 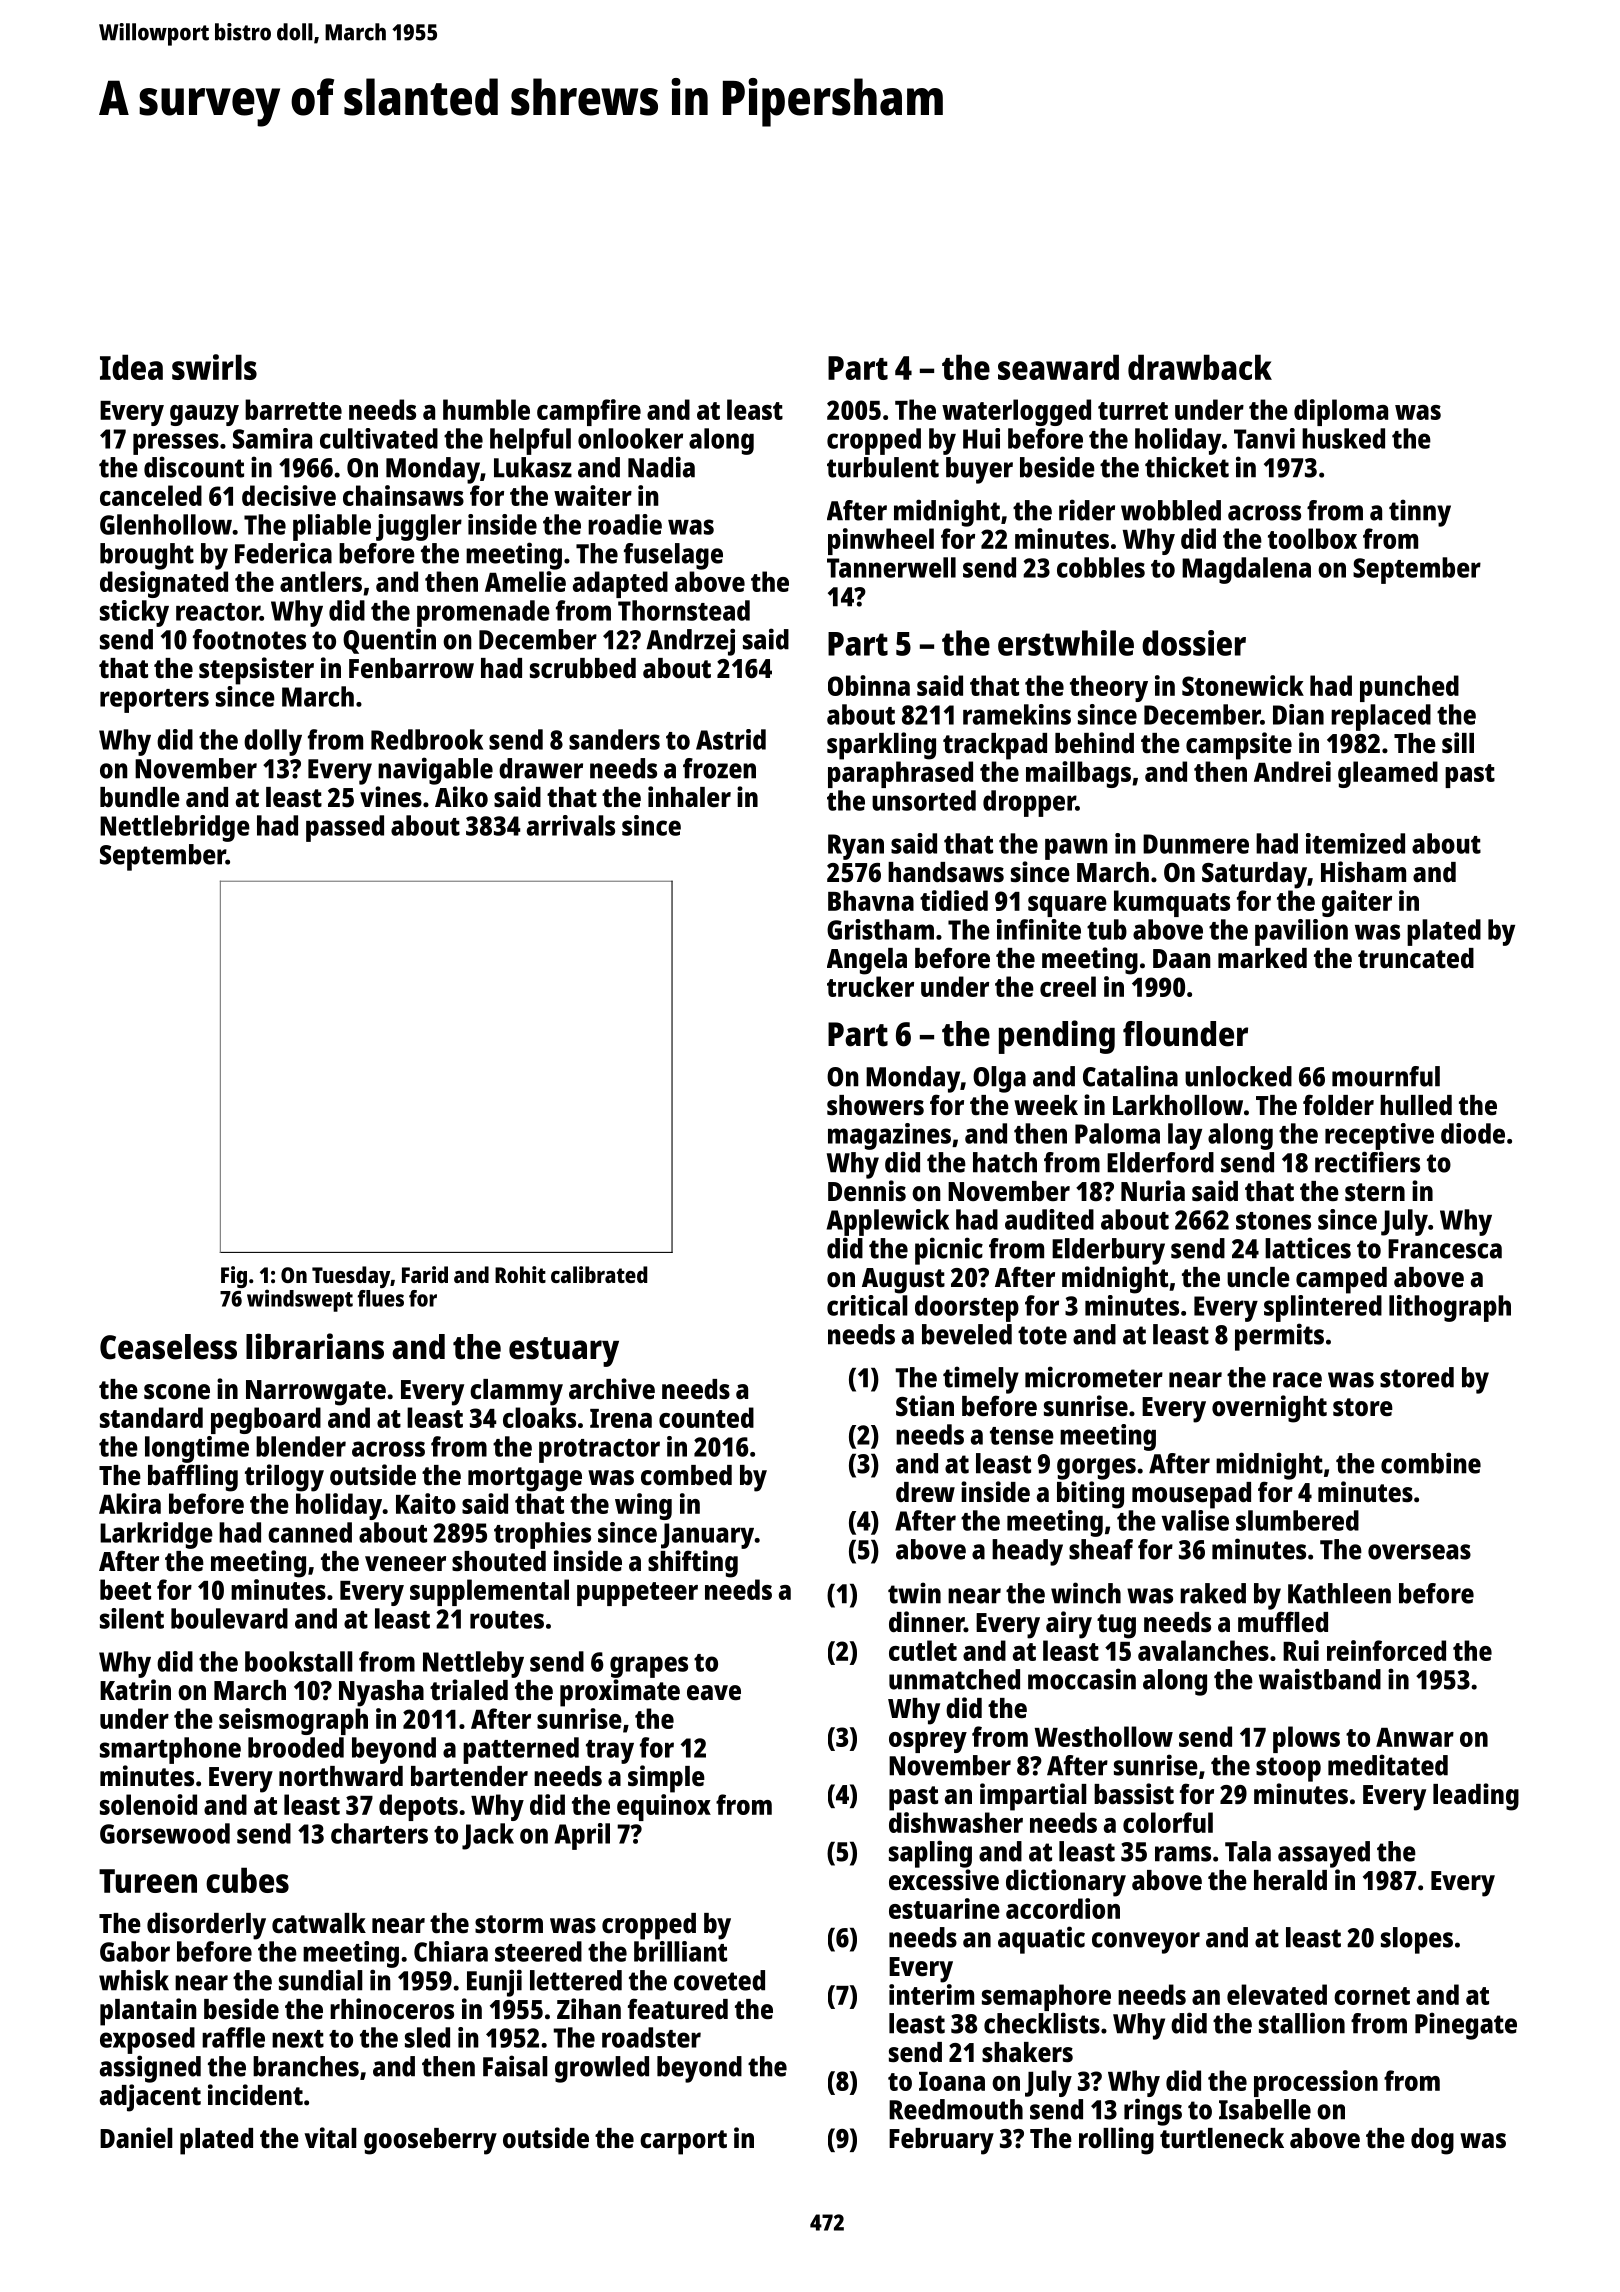 I want to click on carport, so click(x=683, y=2142).
